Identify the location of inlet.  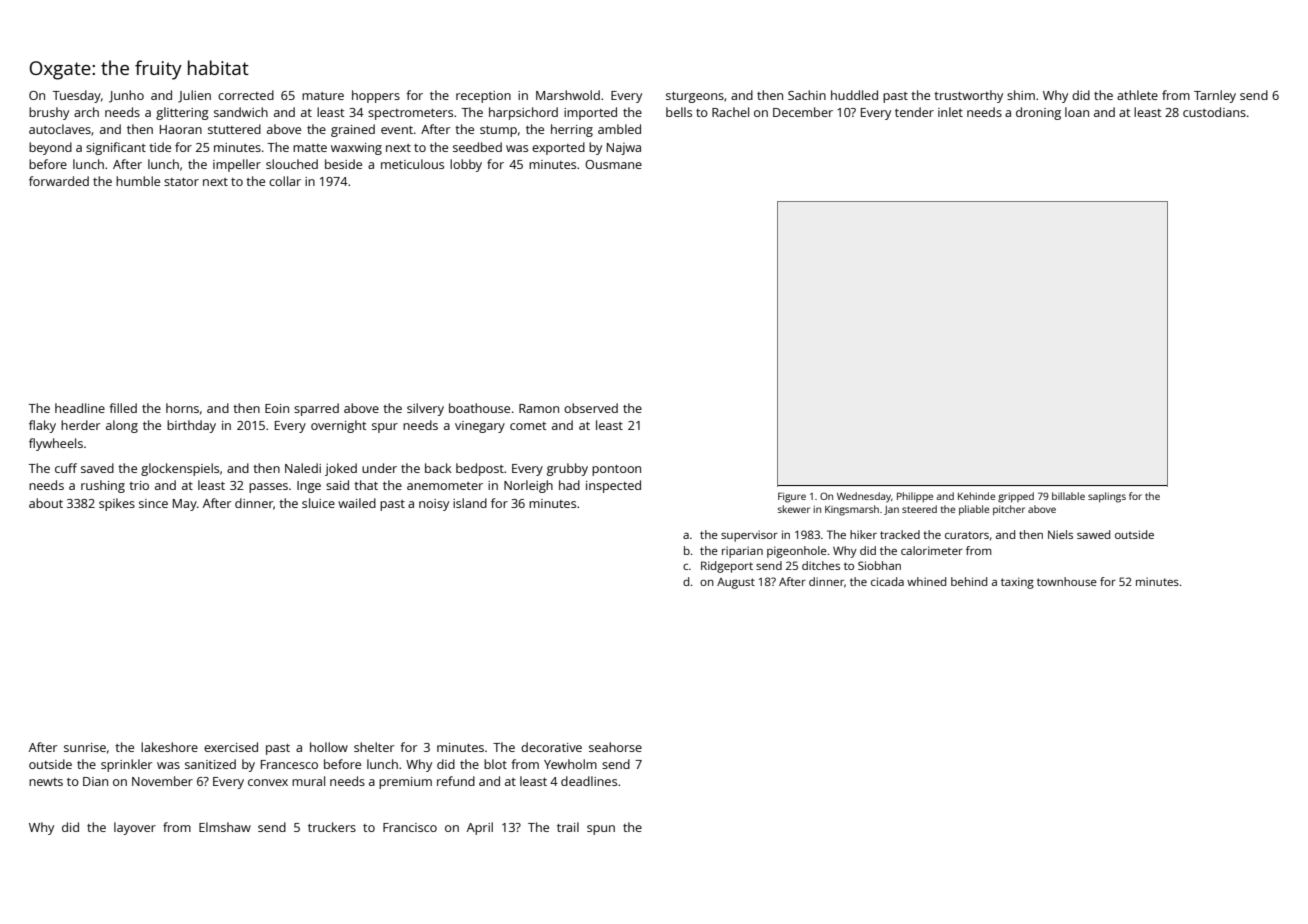
(950, 112).
